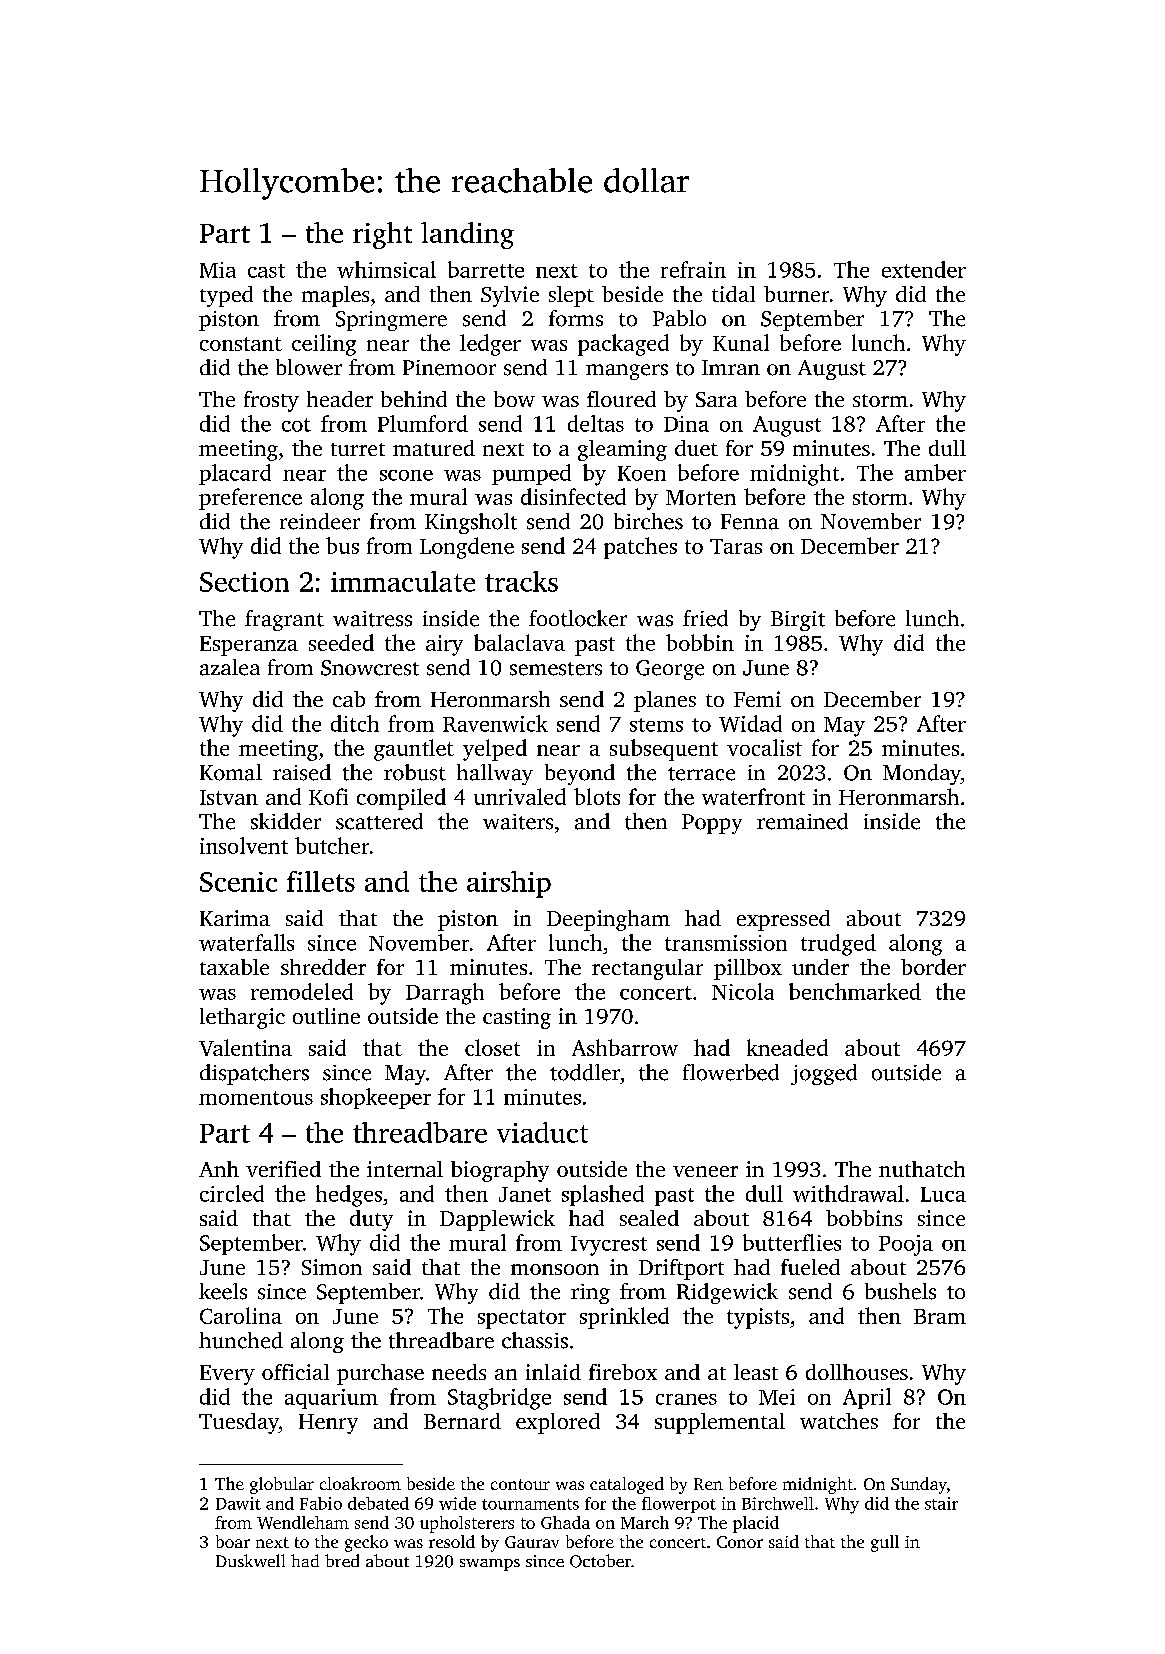 The height and width of the screenshot is (1654, 1165). What do you see at coordinates (731, 1072) in the screenshot?
I see `flowerbed` at bounding box center [731, 1072].
